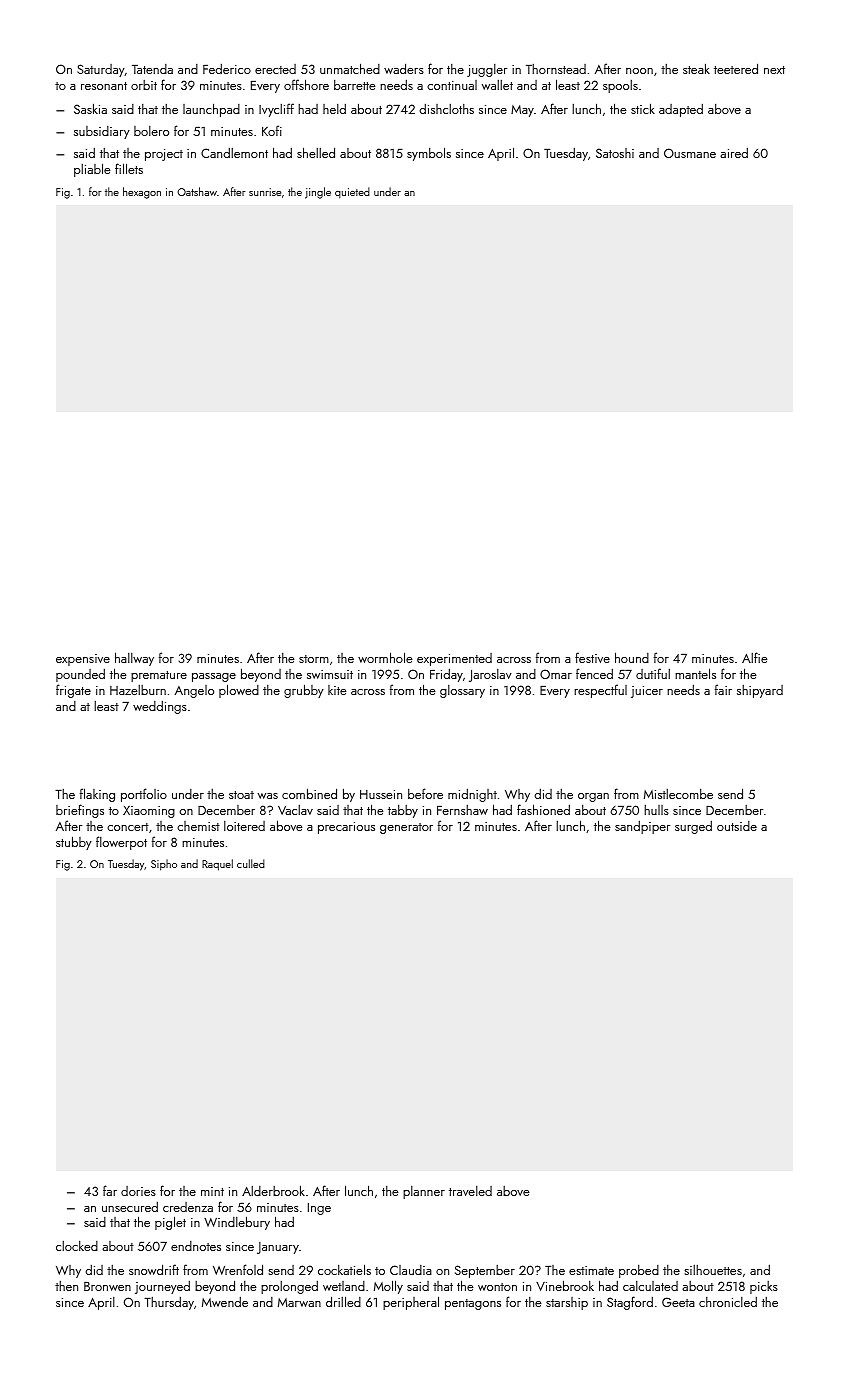  Describe the element at coordinates (144, 795) in the screenshot. I see `portfolio` at that location.
